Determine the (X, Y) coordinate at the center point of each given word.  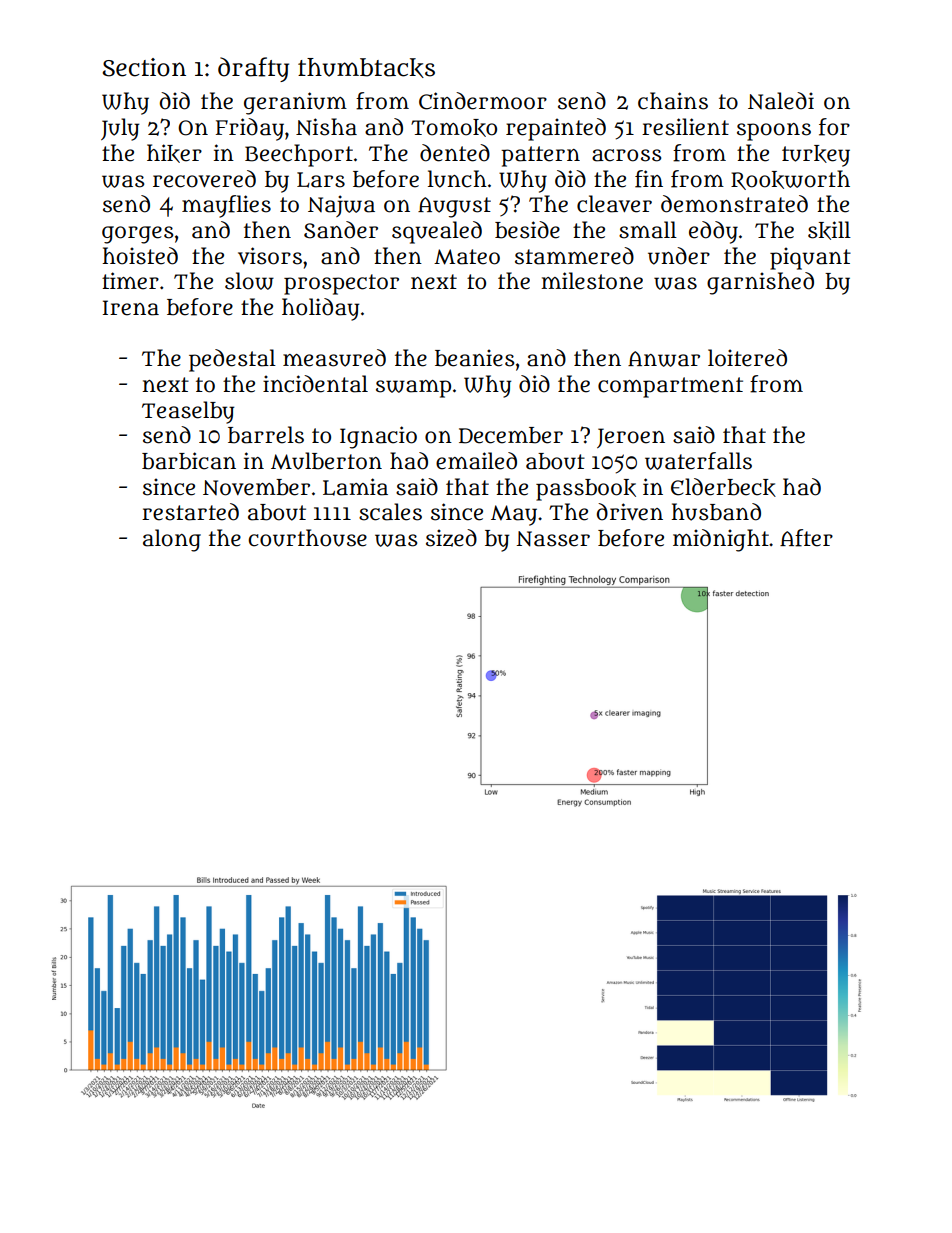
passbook (586, 490)
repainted (556, 129)
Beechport (299, 155)
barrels (266, 435)
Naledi (781, 101)
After (806, 538)
